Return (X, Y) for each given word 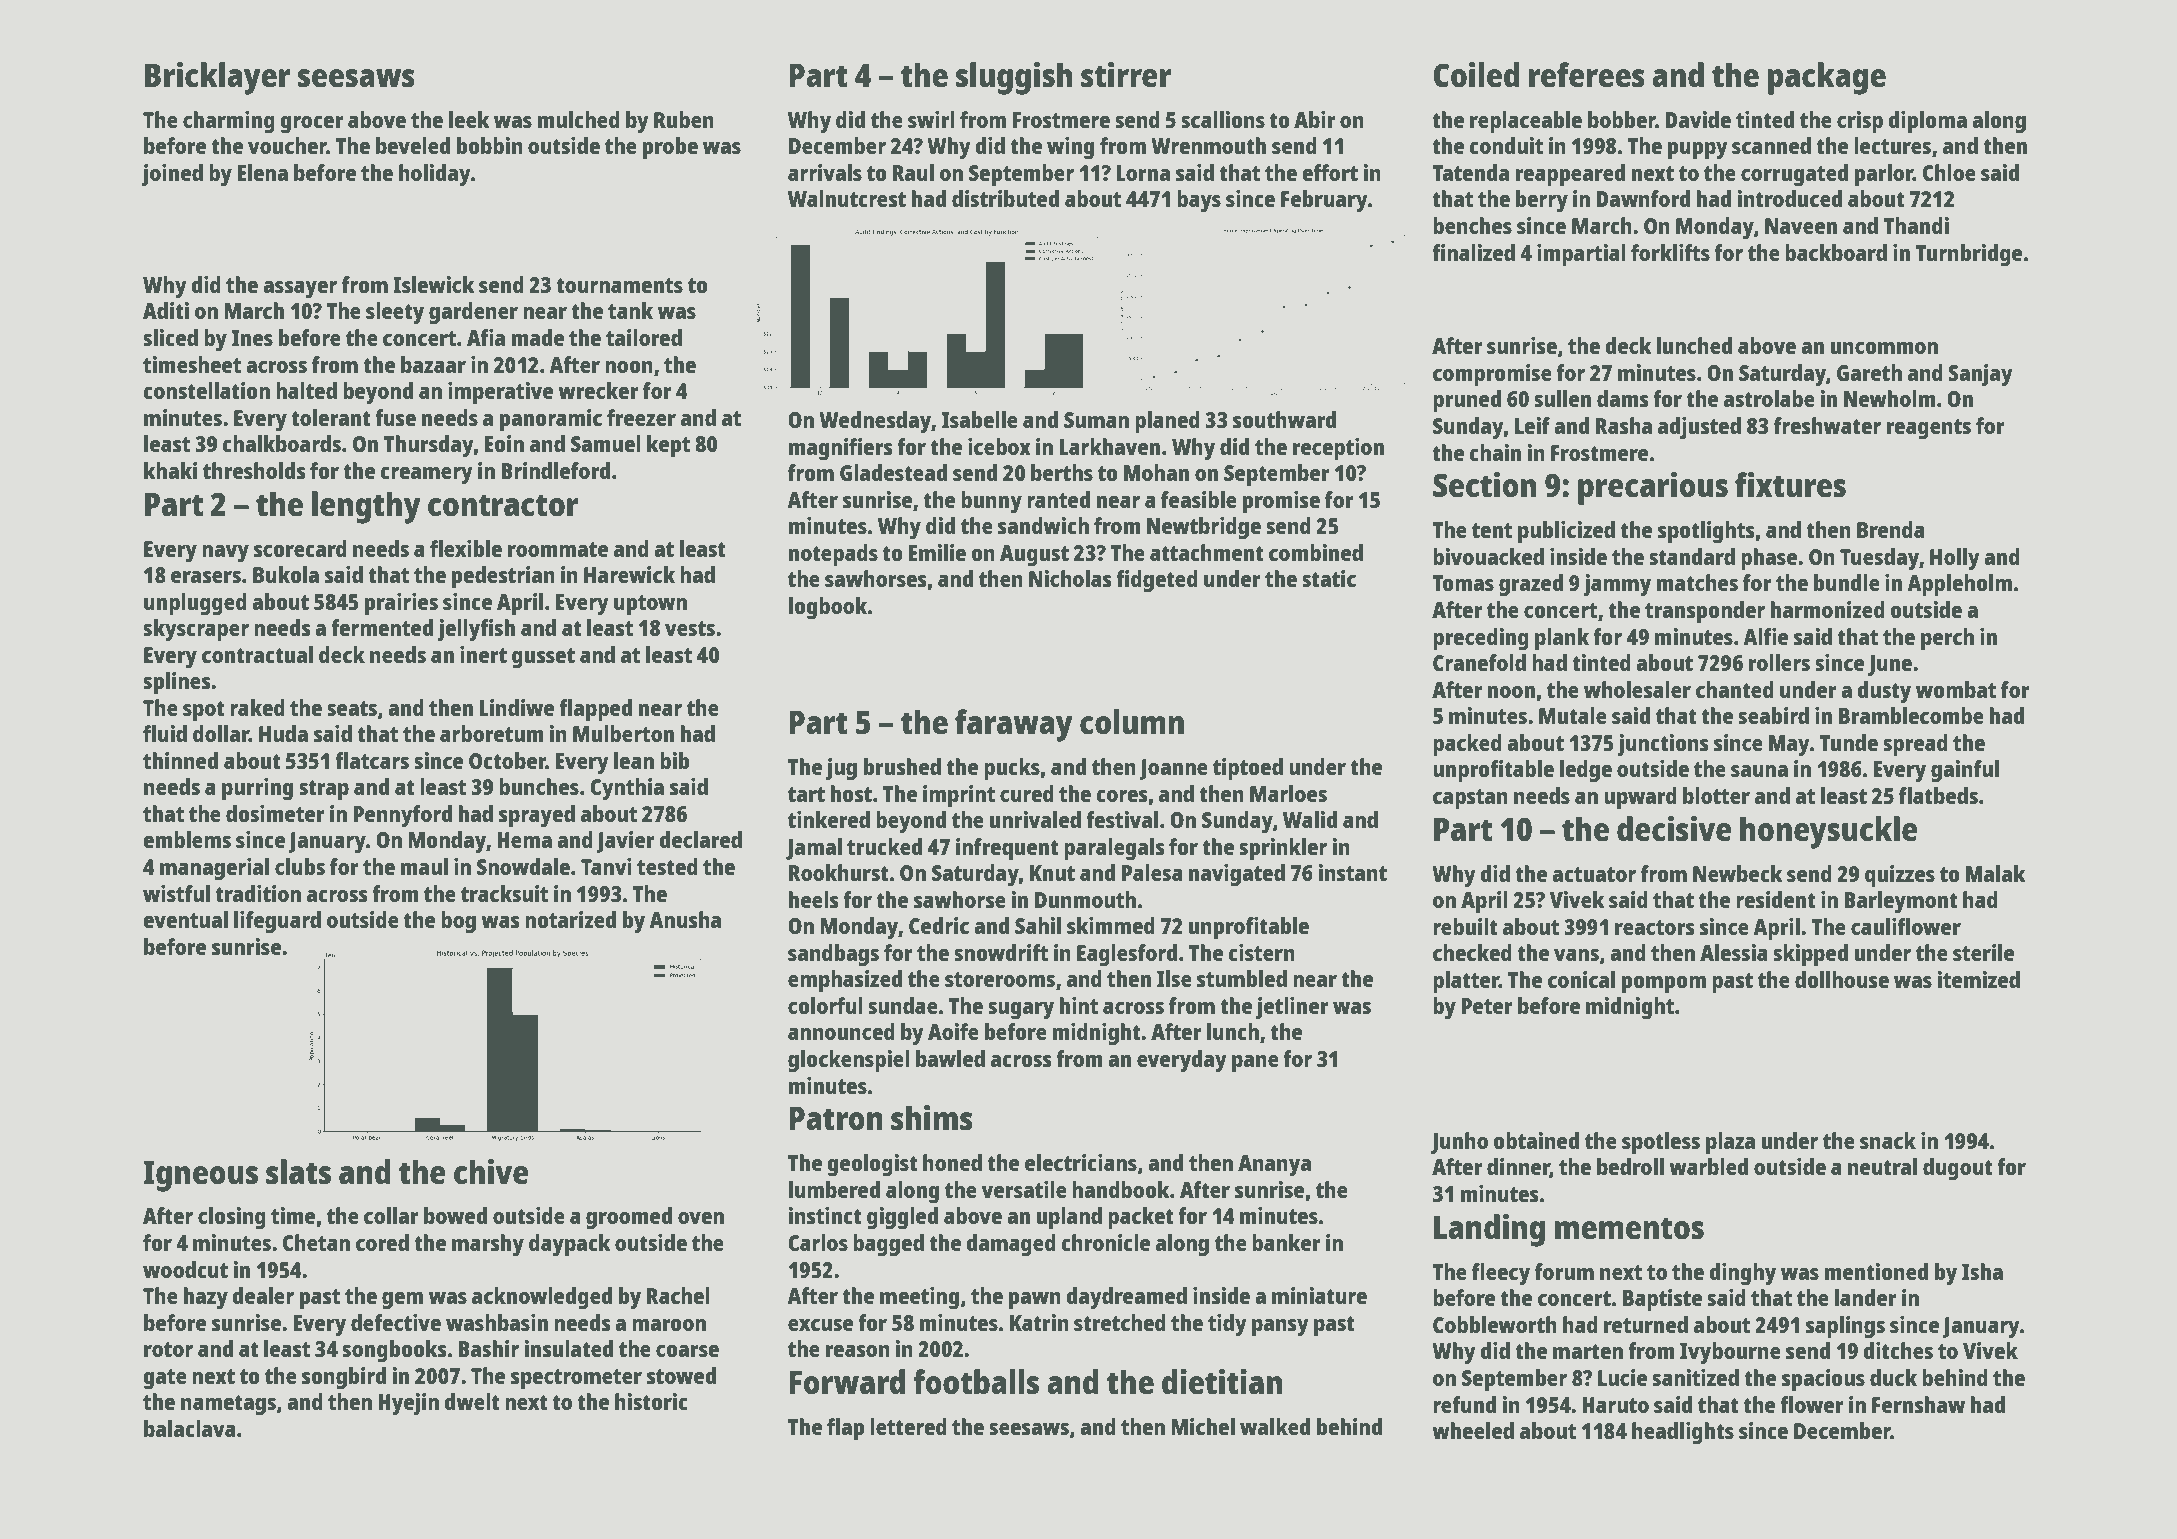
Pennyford (402, 816)
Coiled (1476, 75)
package (1827, 78)
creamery (426, 475)
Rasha (1624, 425)
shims (932, 1118)
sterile (1983, 952)
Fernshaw (1918, 1404)
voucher (287, 145)
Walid (1310, 819)
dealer (263, 1295)
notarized (570, 919)
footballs (976, 1382)
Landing (1489, 1230)
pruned (1467, 401)
